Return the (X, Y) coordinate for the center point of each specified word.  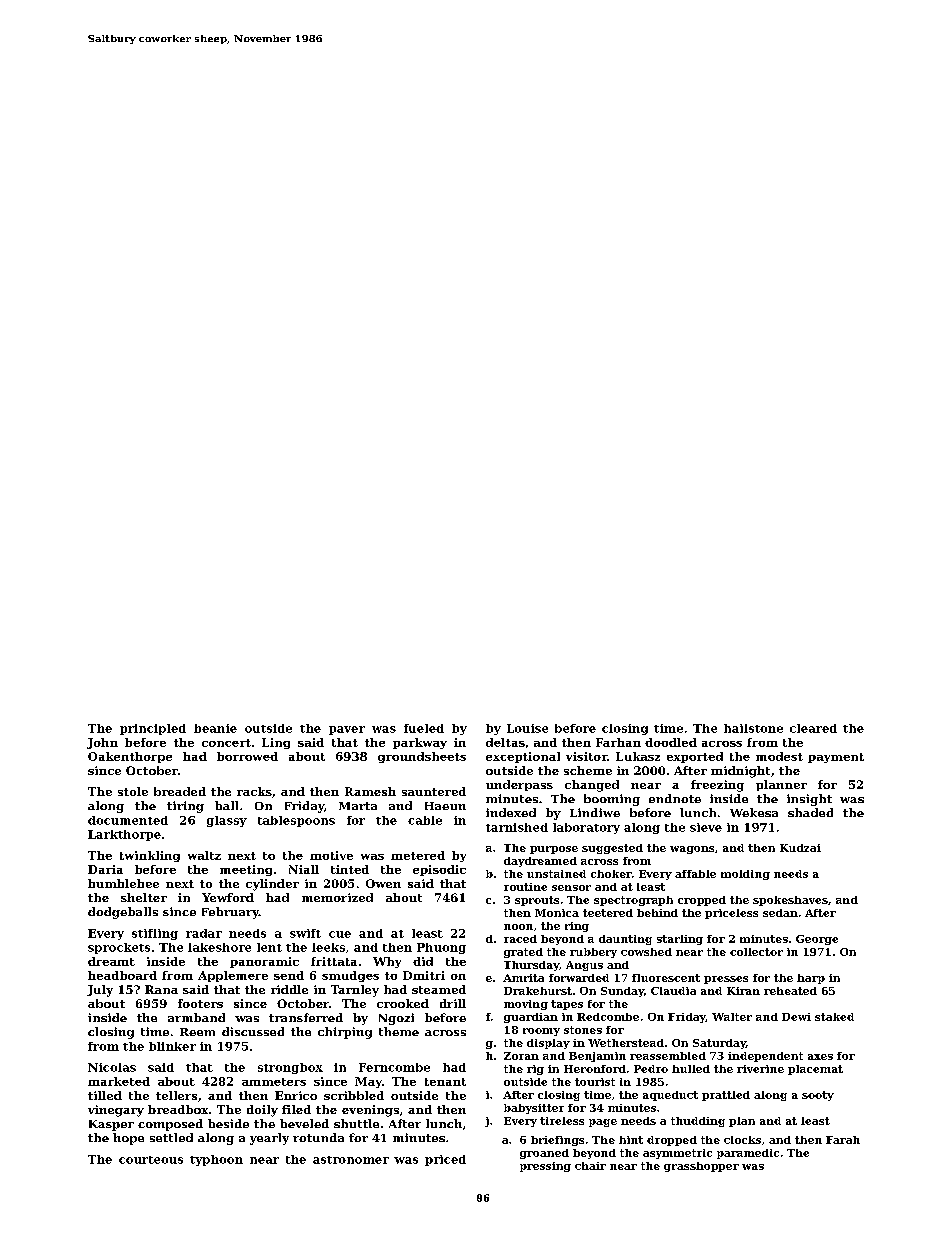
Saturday (719, 1044)
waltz (204, 855)
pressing (545, 1167)
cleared (813, 728)
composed (170, 1125)
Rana (161, 989)
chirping (345, 1033)
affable (695, 874)
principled (153, 729)
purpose (554, 850)
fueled (424, 728)
